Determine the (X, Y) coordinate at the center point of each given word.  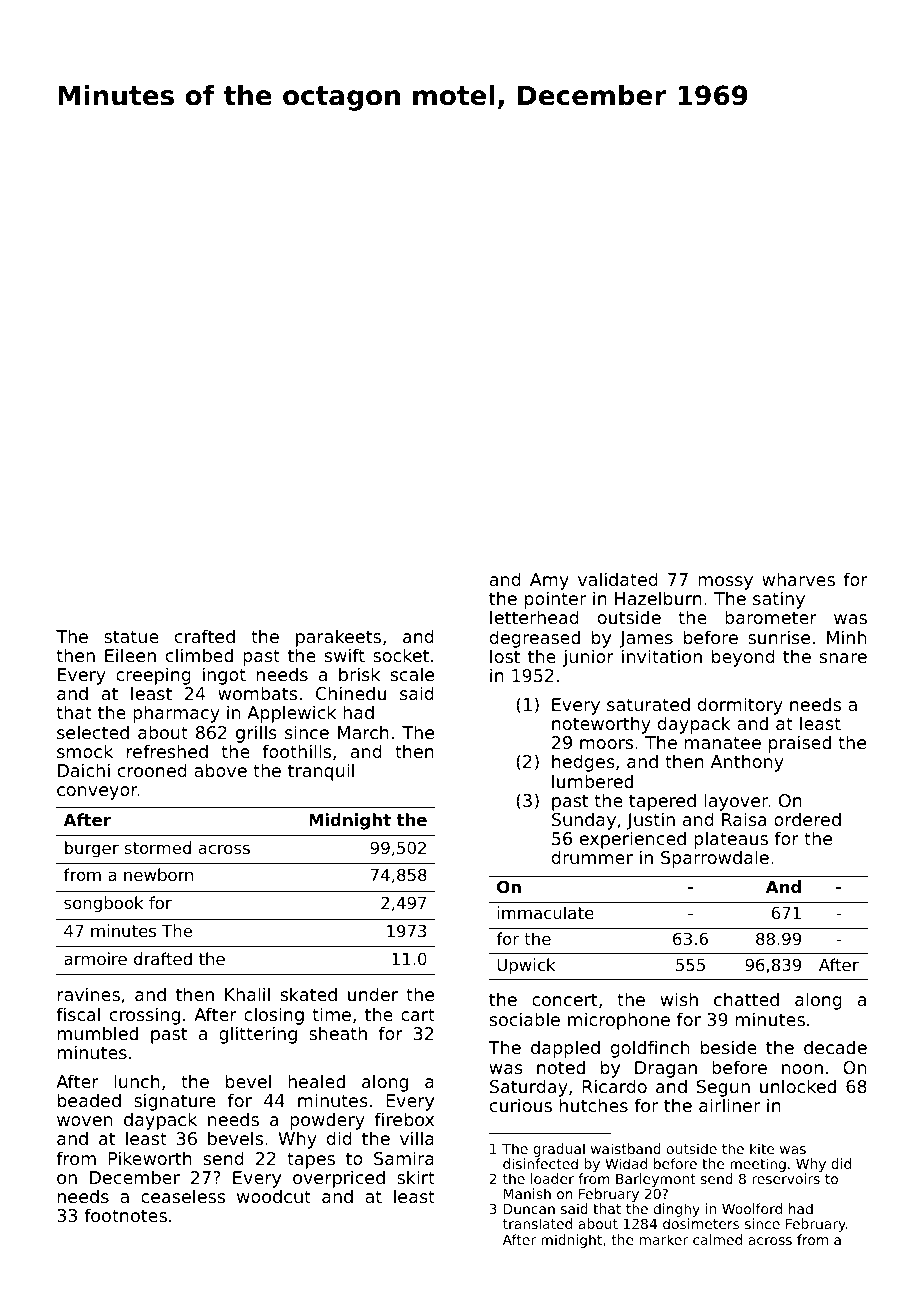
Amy (549, 581)
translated (537, 1223)
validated (618, 579)
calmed (717, 1239)
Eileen (130, 655)
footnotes (126, 1215)
